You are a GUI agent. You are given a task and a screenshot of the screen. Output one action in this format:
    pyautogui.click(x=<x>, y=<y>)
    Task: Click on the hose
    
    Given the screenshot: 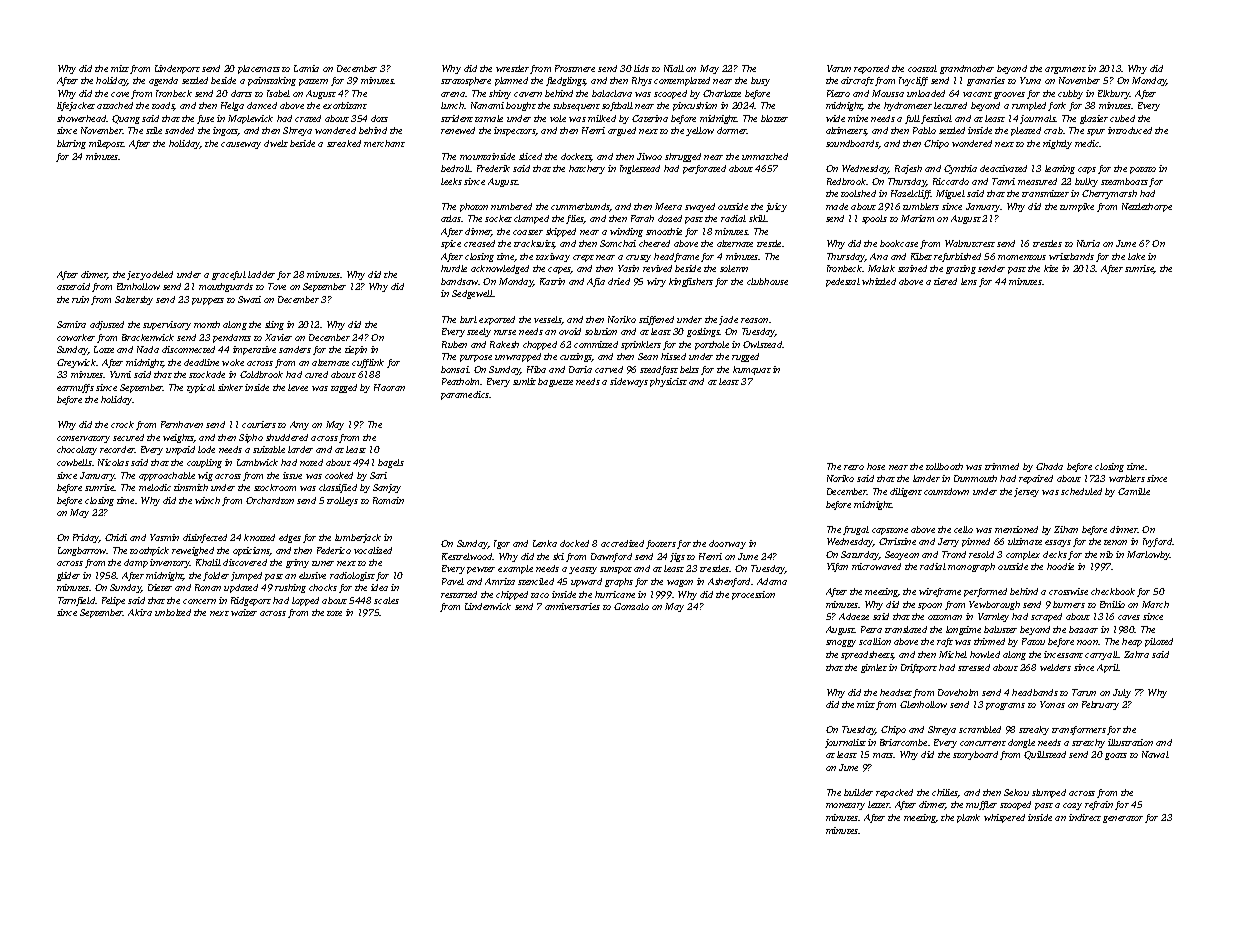 What is the action you would take?
    pyautogui.click(x=876, y=466)
